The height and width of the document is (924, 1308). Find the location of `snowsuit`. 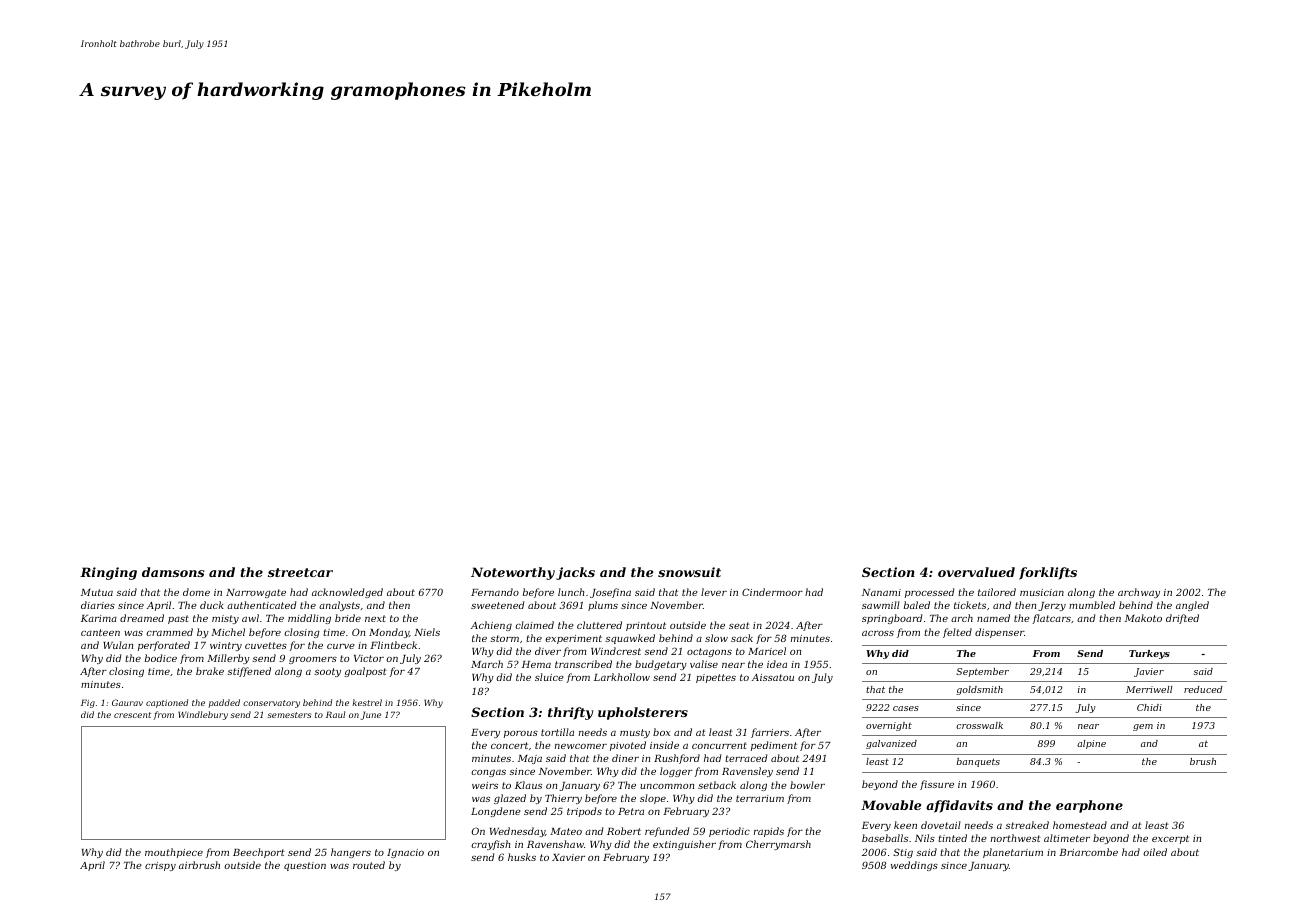

snowsuit is located at coordinates (689, 572).
